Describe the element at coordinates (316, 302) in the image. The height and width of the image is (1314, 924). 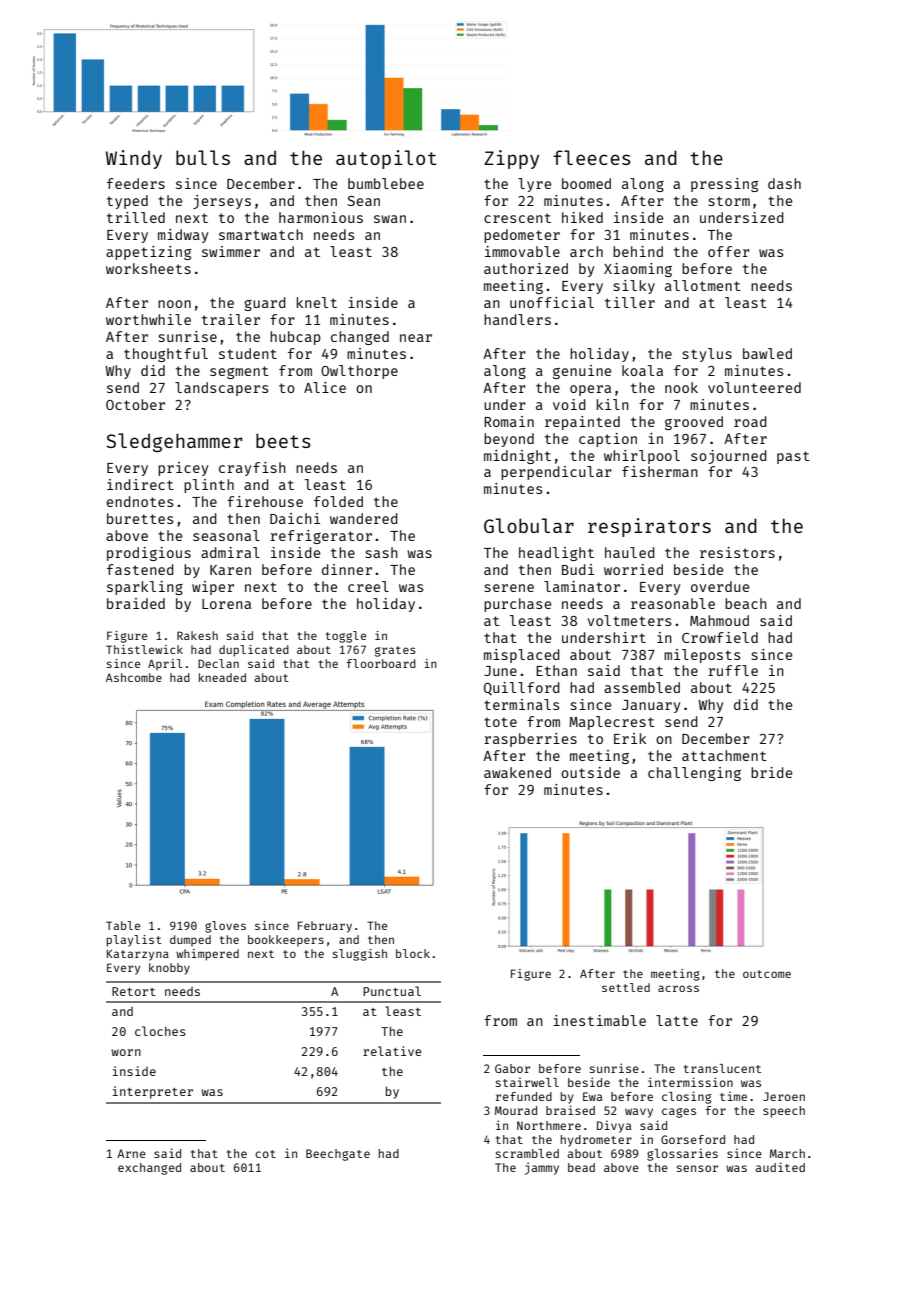
I see `knelt` at that location.
